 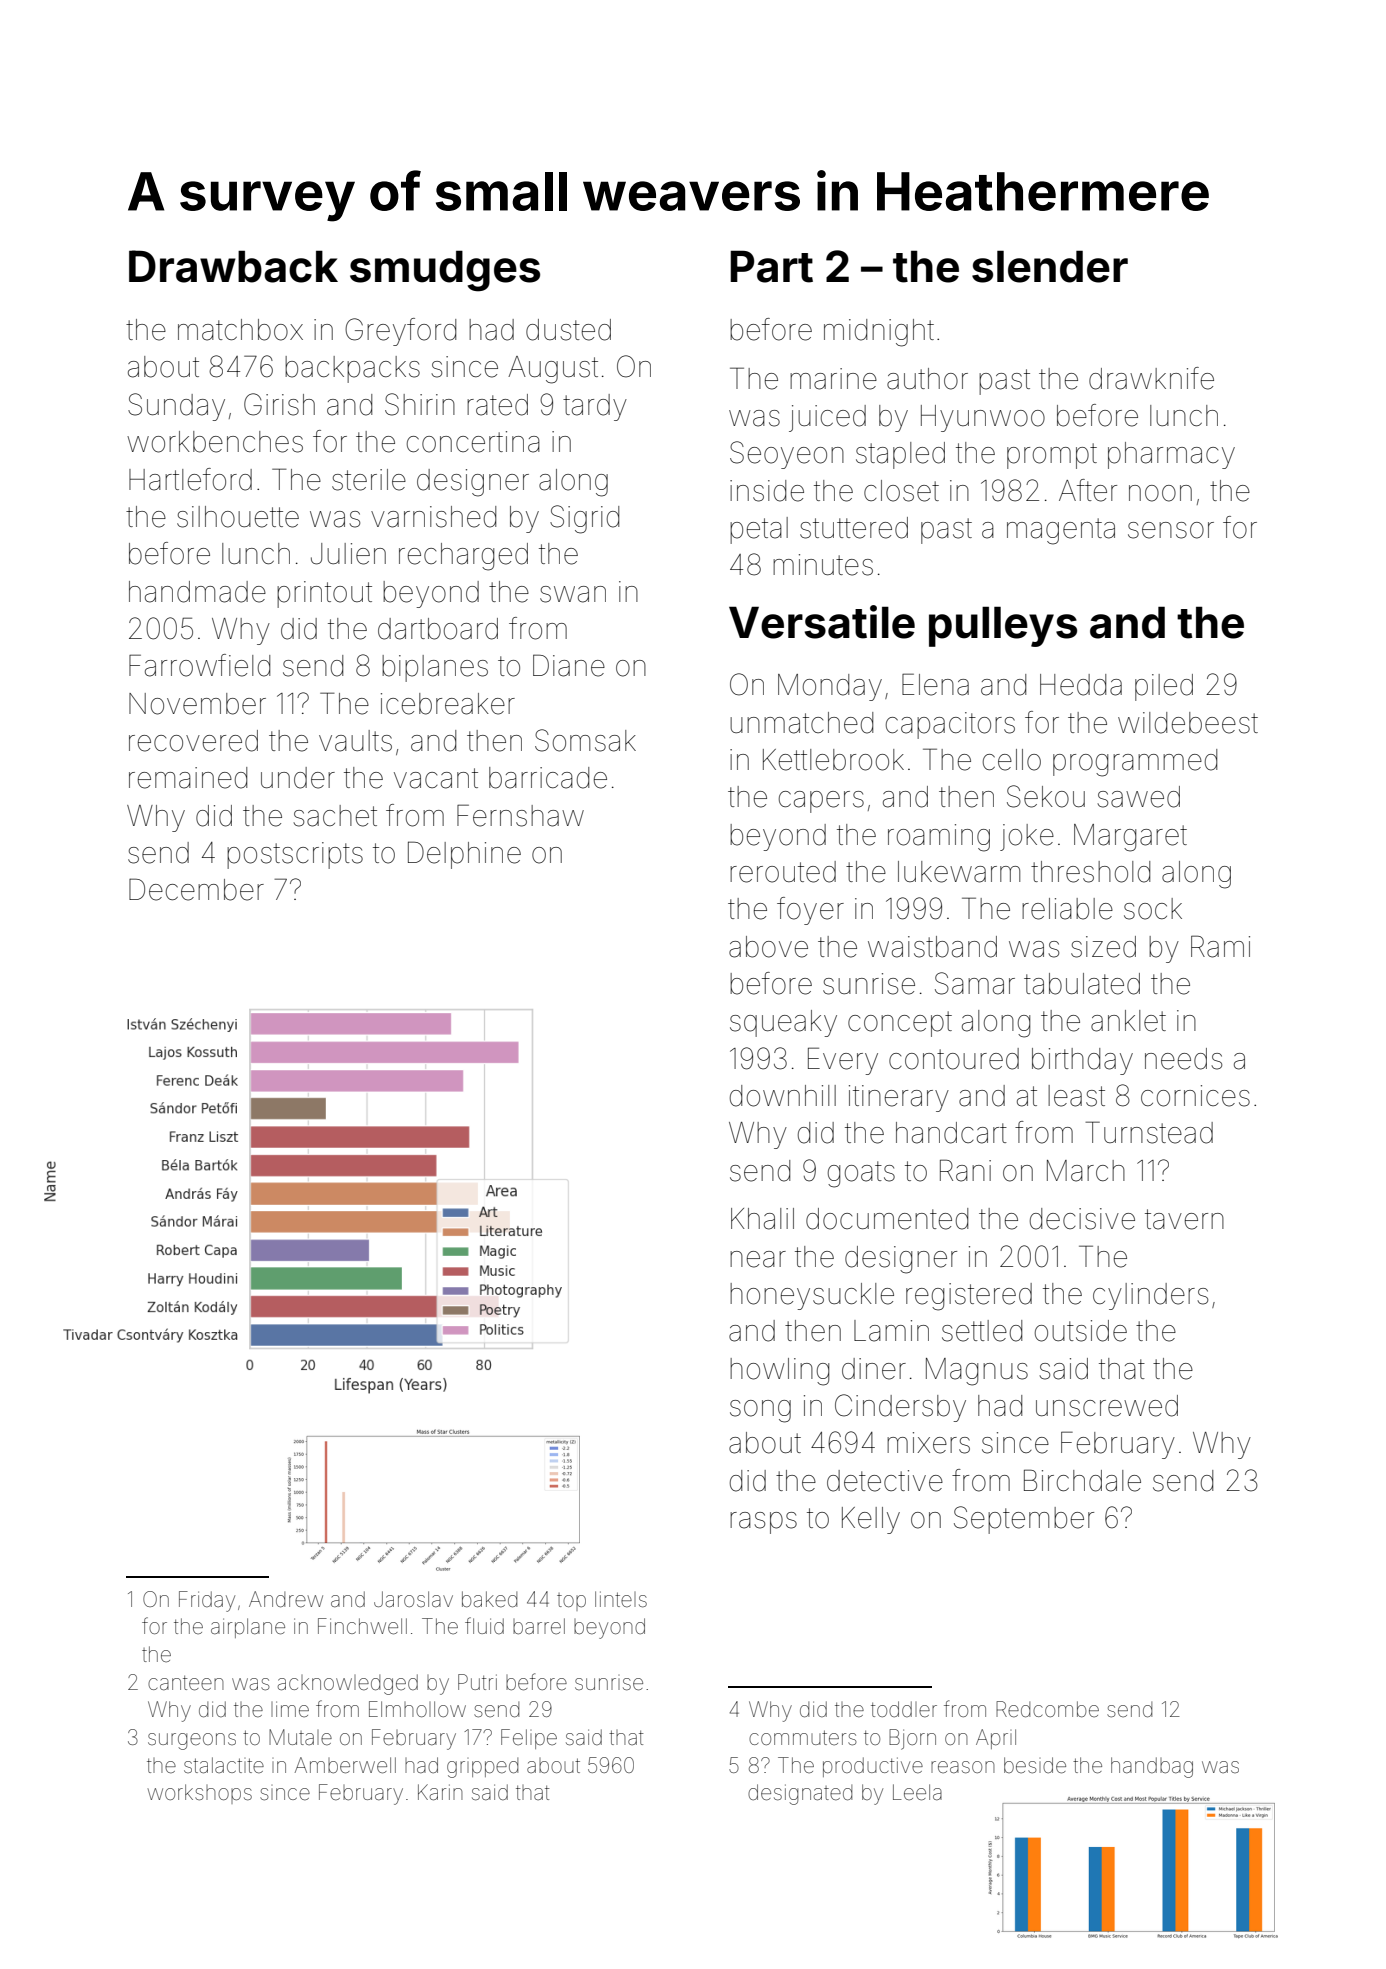 I want to click on mixers, so click(x=928, y=1443).
